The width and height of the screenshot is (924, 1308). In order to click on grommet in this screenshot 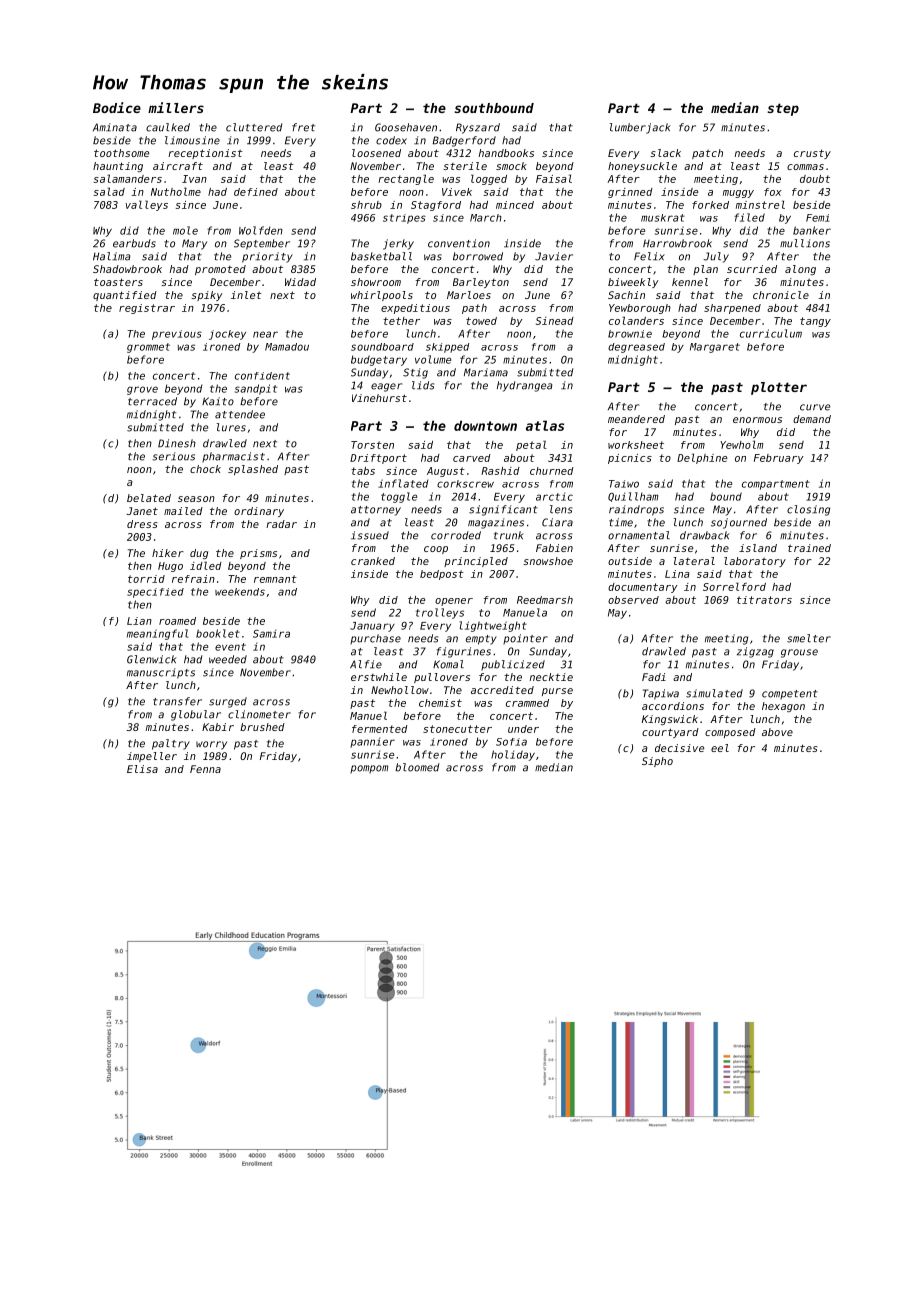, I will do `click(148, 348)`.
